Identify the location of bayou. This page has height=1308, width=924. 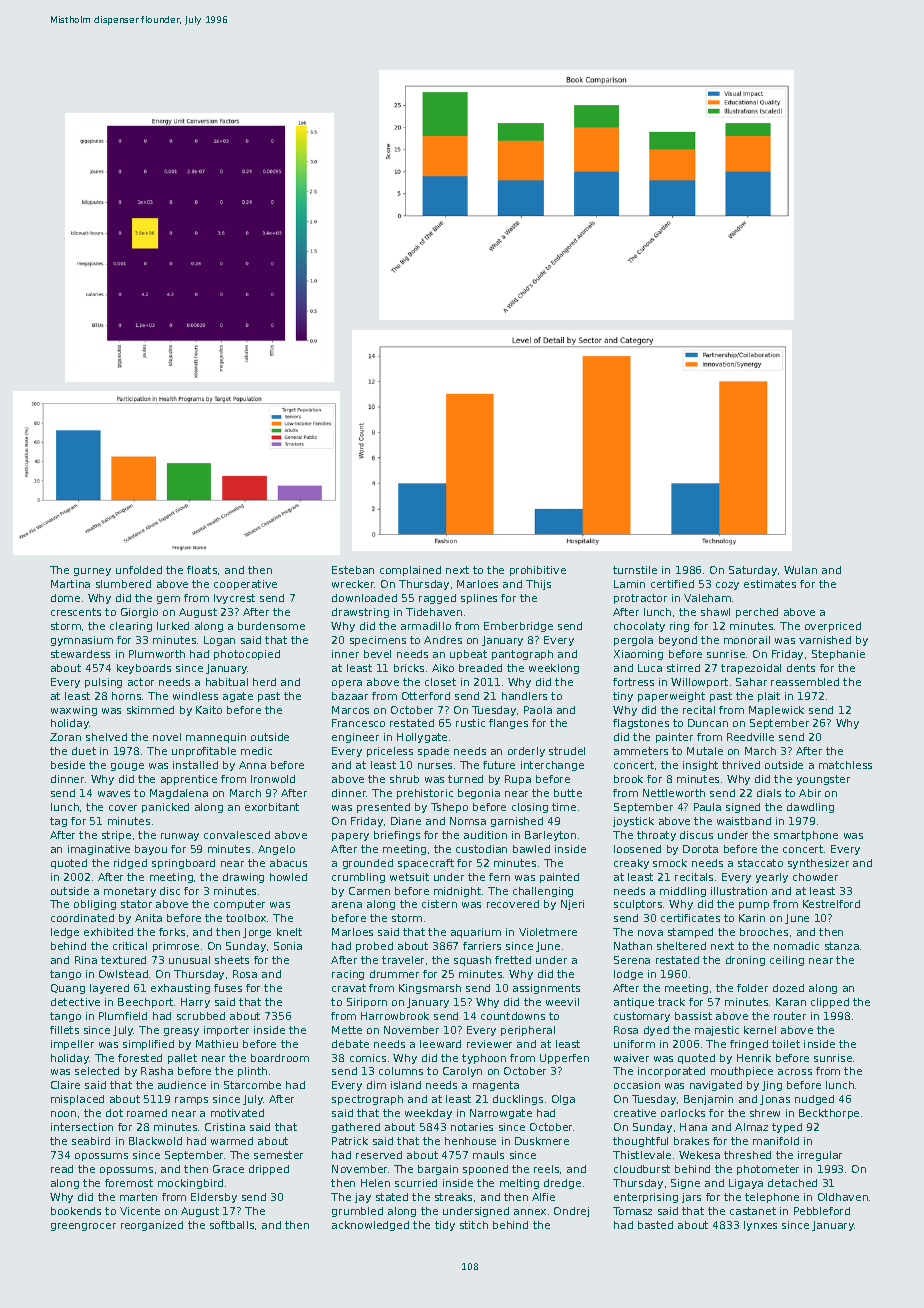
(151, 850).
